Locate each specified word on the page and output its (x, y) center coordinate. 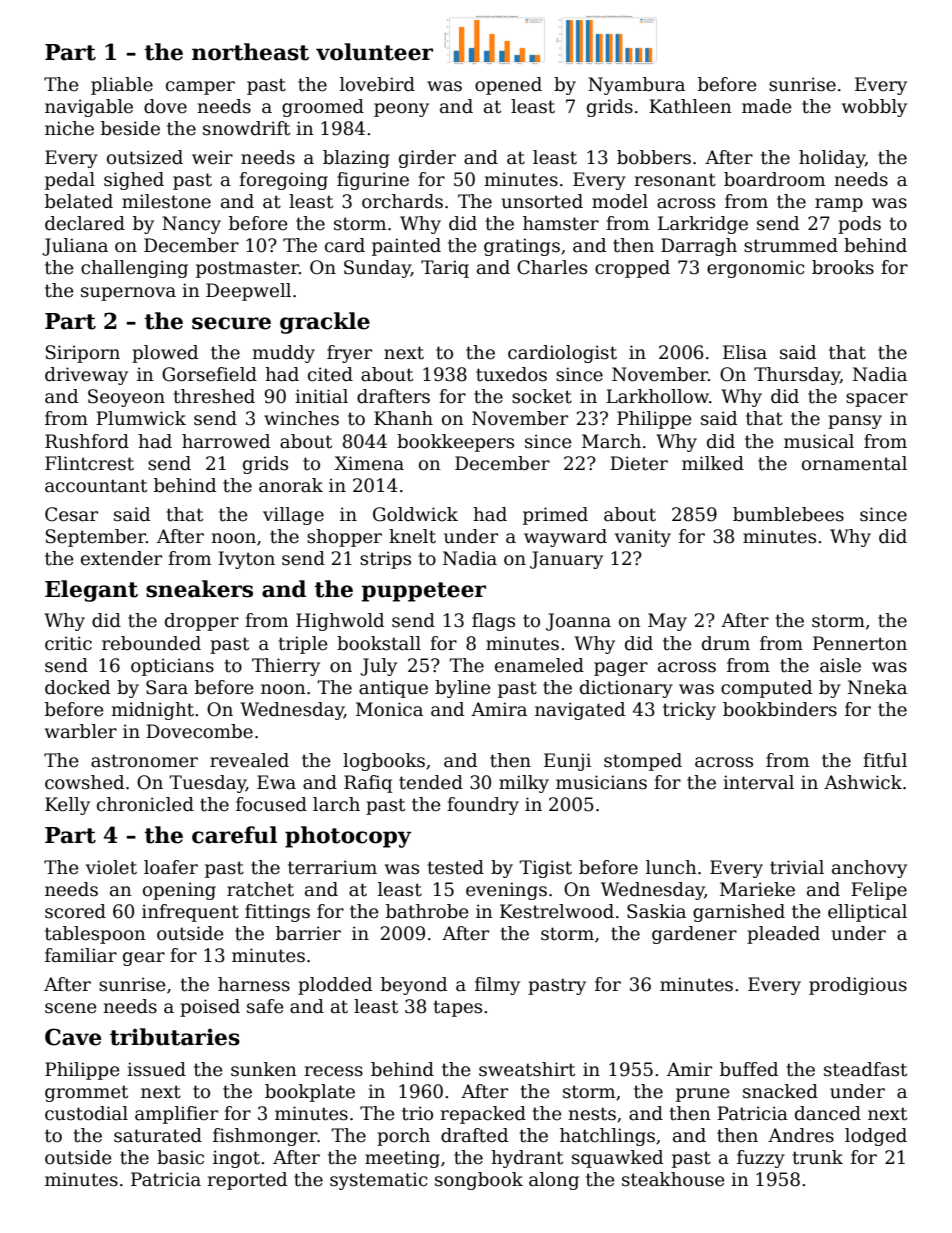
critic (68, 643)
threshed (214, 396)
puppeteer (423, 592)
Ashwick (863, 782)
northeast (250, 52)
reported (247, 1181)
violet (111, 867)
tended (431, 782)
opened (508, 86)
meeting (402, 1159)
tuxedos (511, 374)
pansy (855, 422)
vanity (643, 538)
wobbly (874, 108)
